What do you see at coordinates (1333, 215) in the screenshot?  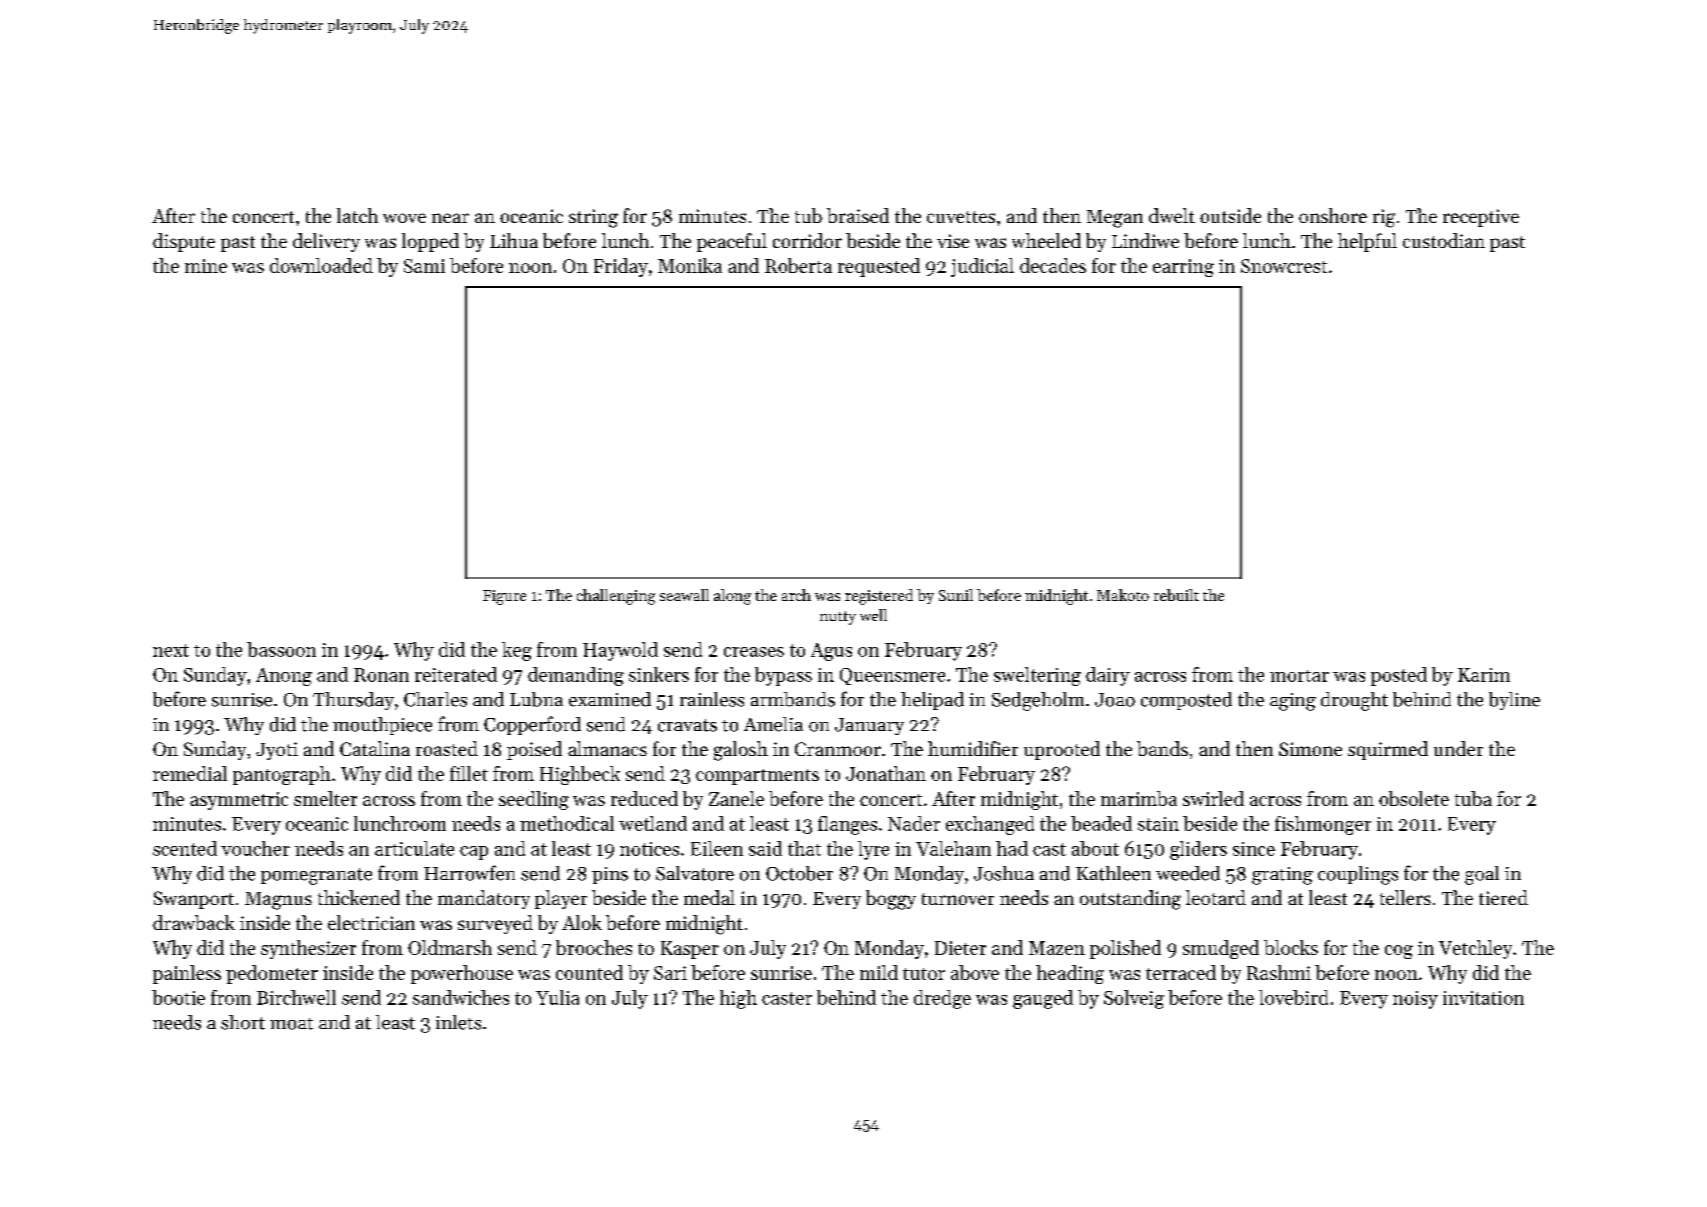 I see `onshore` at bounding box center [1333, 215].
